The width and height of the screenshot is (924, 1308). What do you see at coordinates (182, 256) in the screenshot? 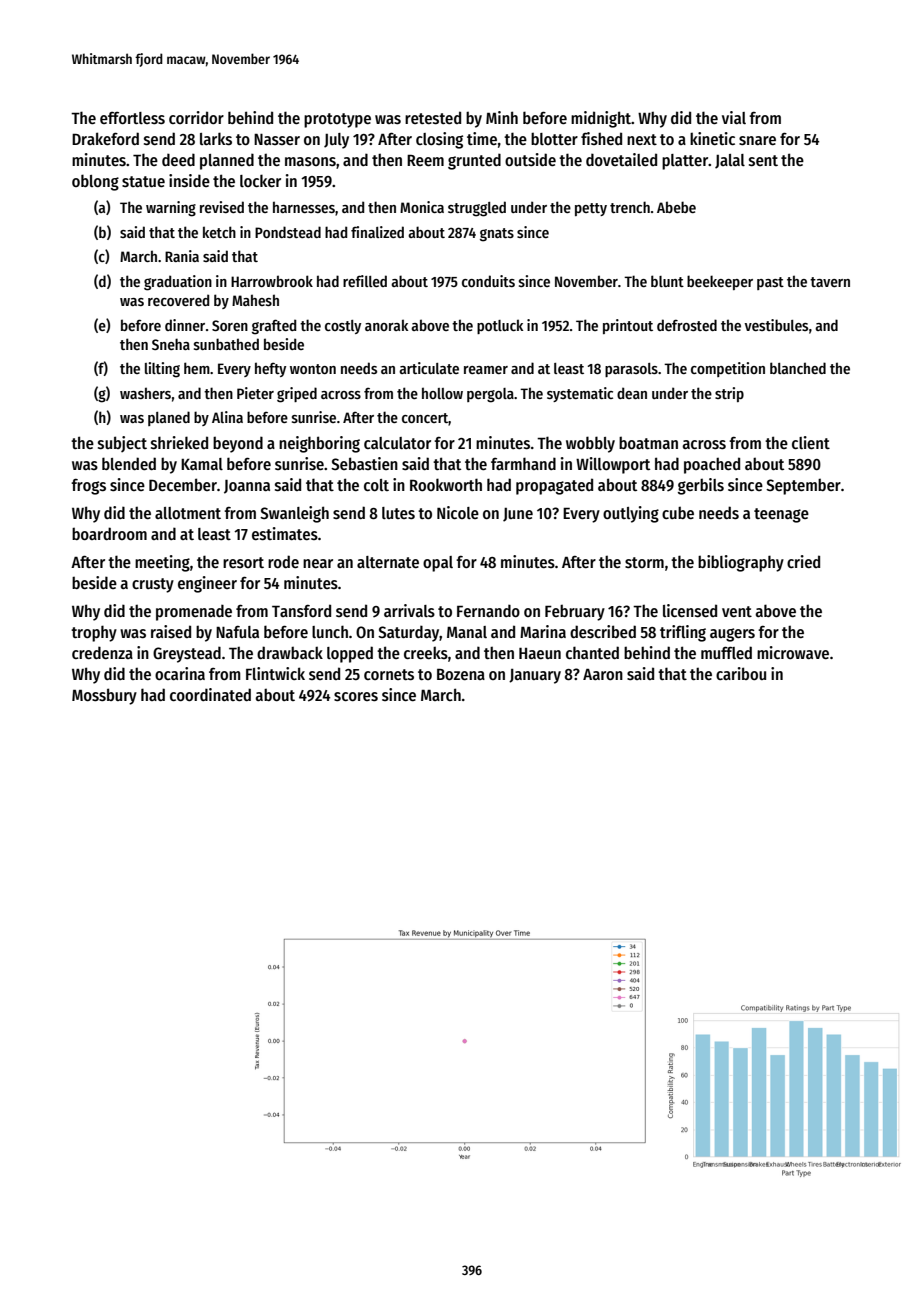
I see `Rania` at bounding box center [182, 256].
